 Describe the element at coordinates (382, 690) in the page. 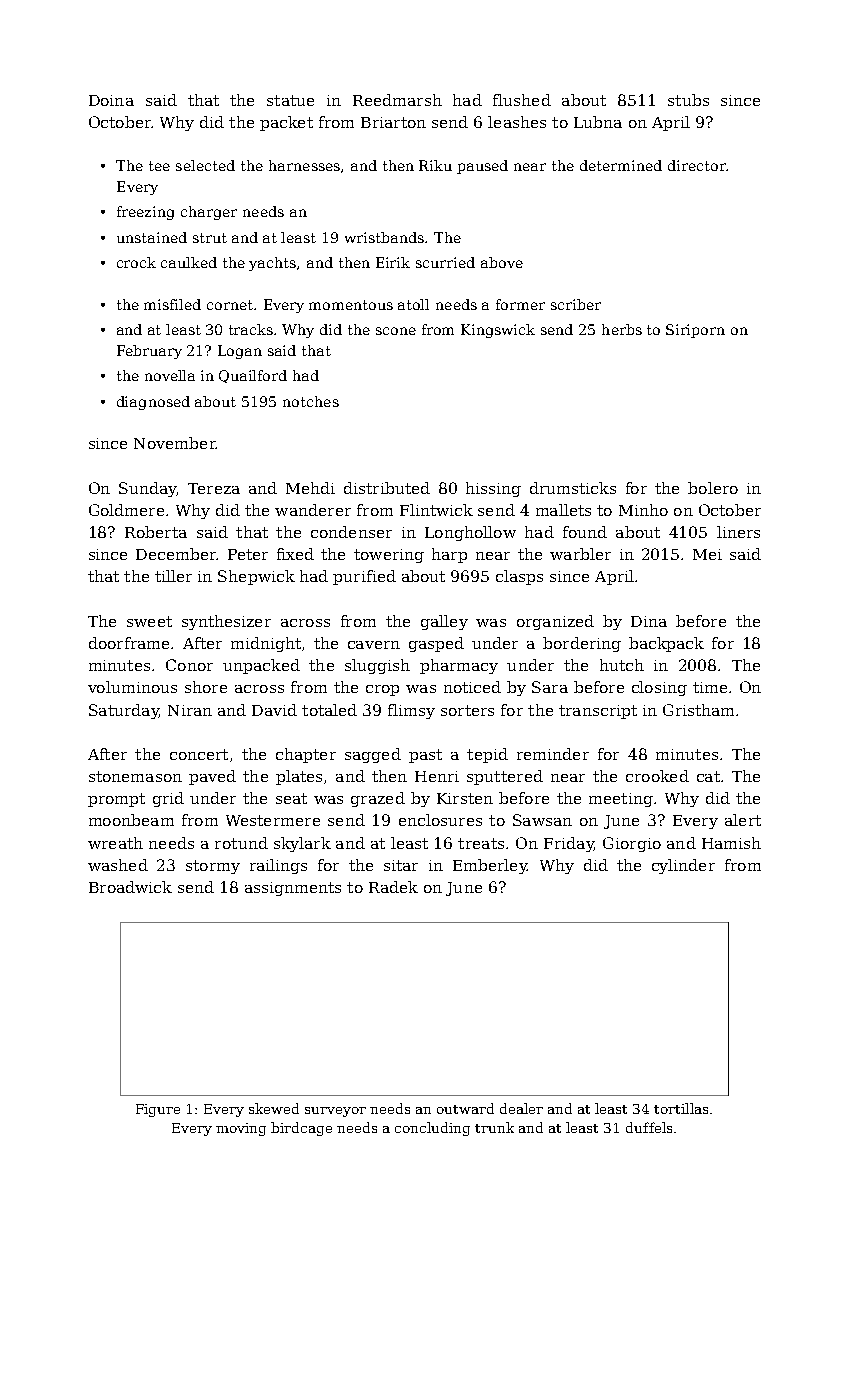

I see `crop` at that location.
